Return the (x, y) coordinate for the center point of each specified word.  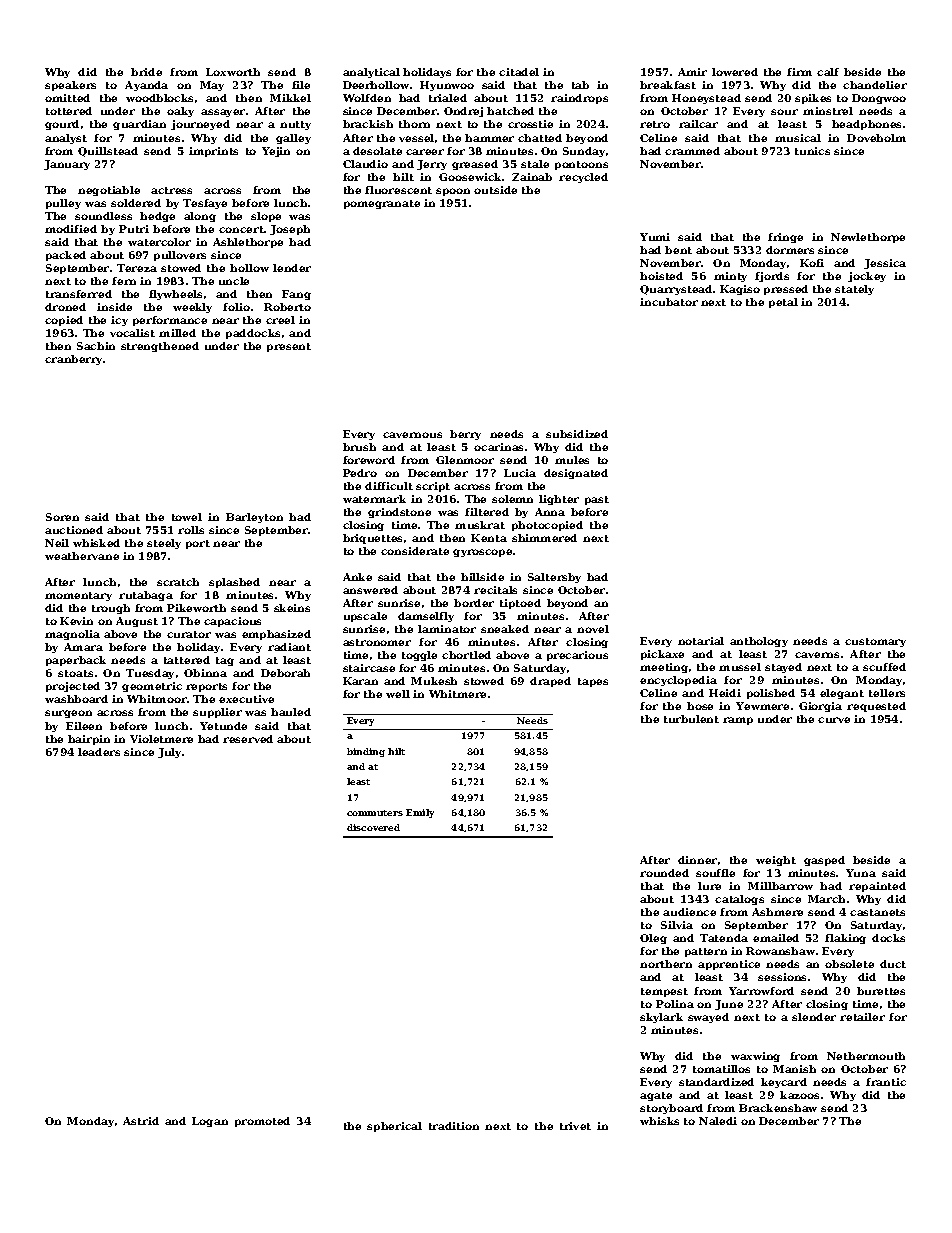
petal (783, 303)
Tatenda (724, 938)
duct (893, 964)
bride (146, 72)
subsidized (577, 434)
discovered (373, 827)
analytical (371, 73)
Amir (692, 72)
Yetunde (223, 726)
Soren (62, 517)
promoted (262, 1122)
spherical (394, 1127)
